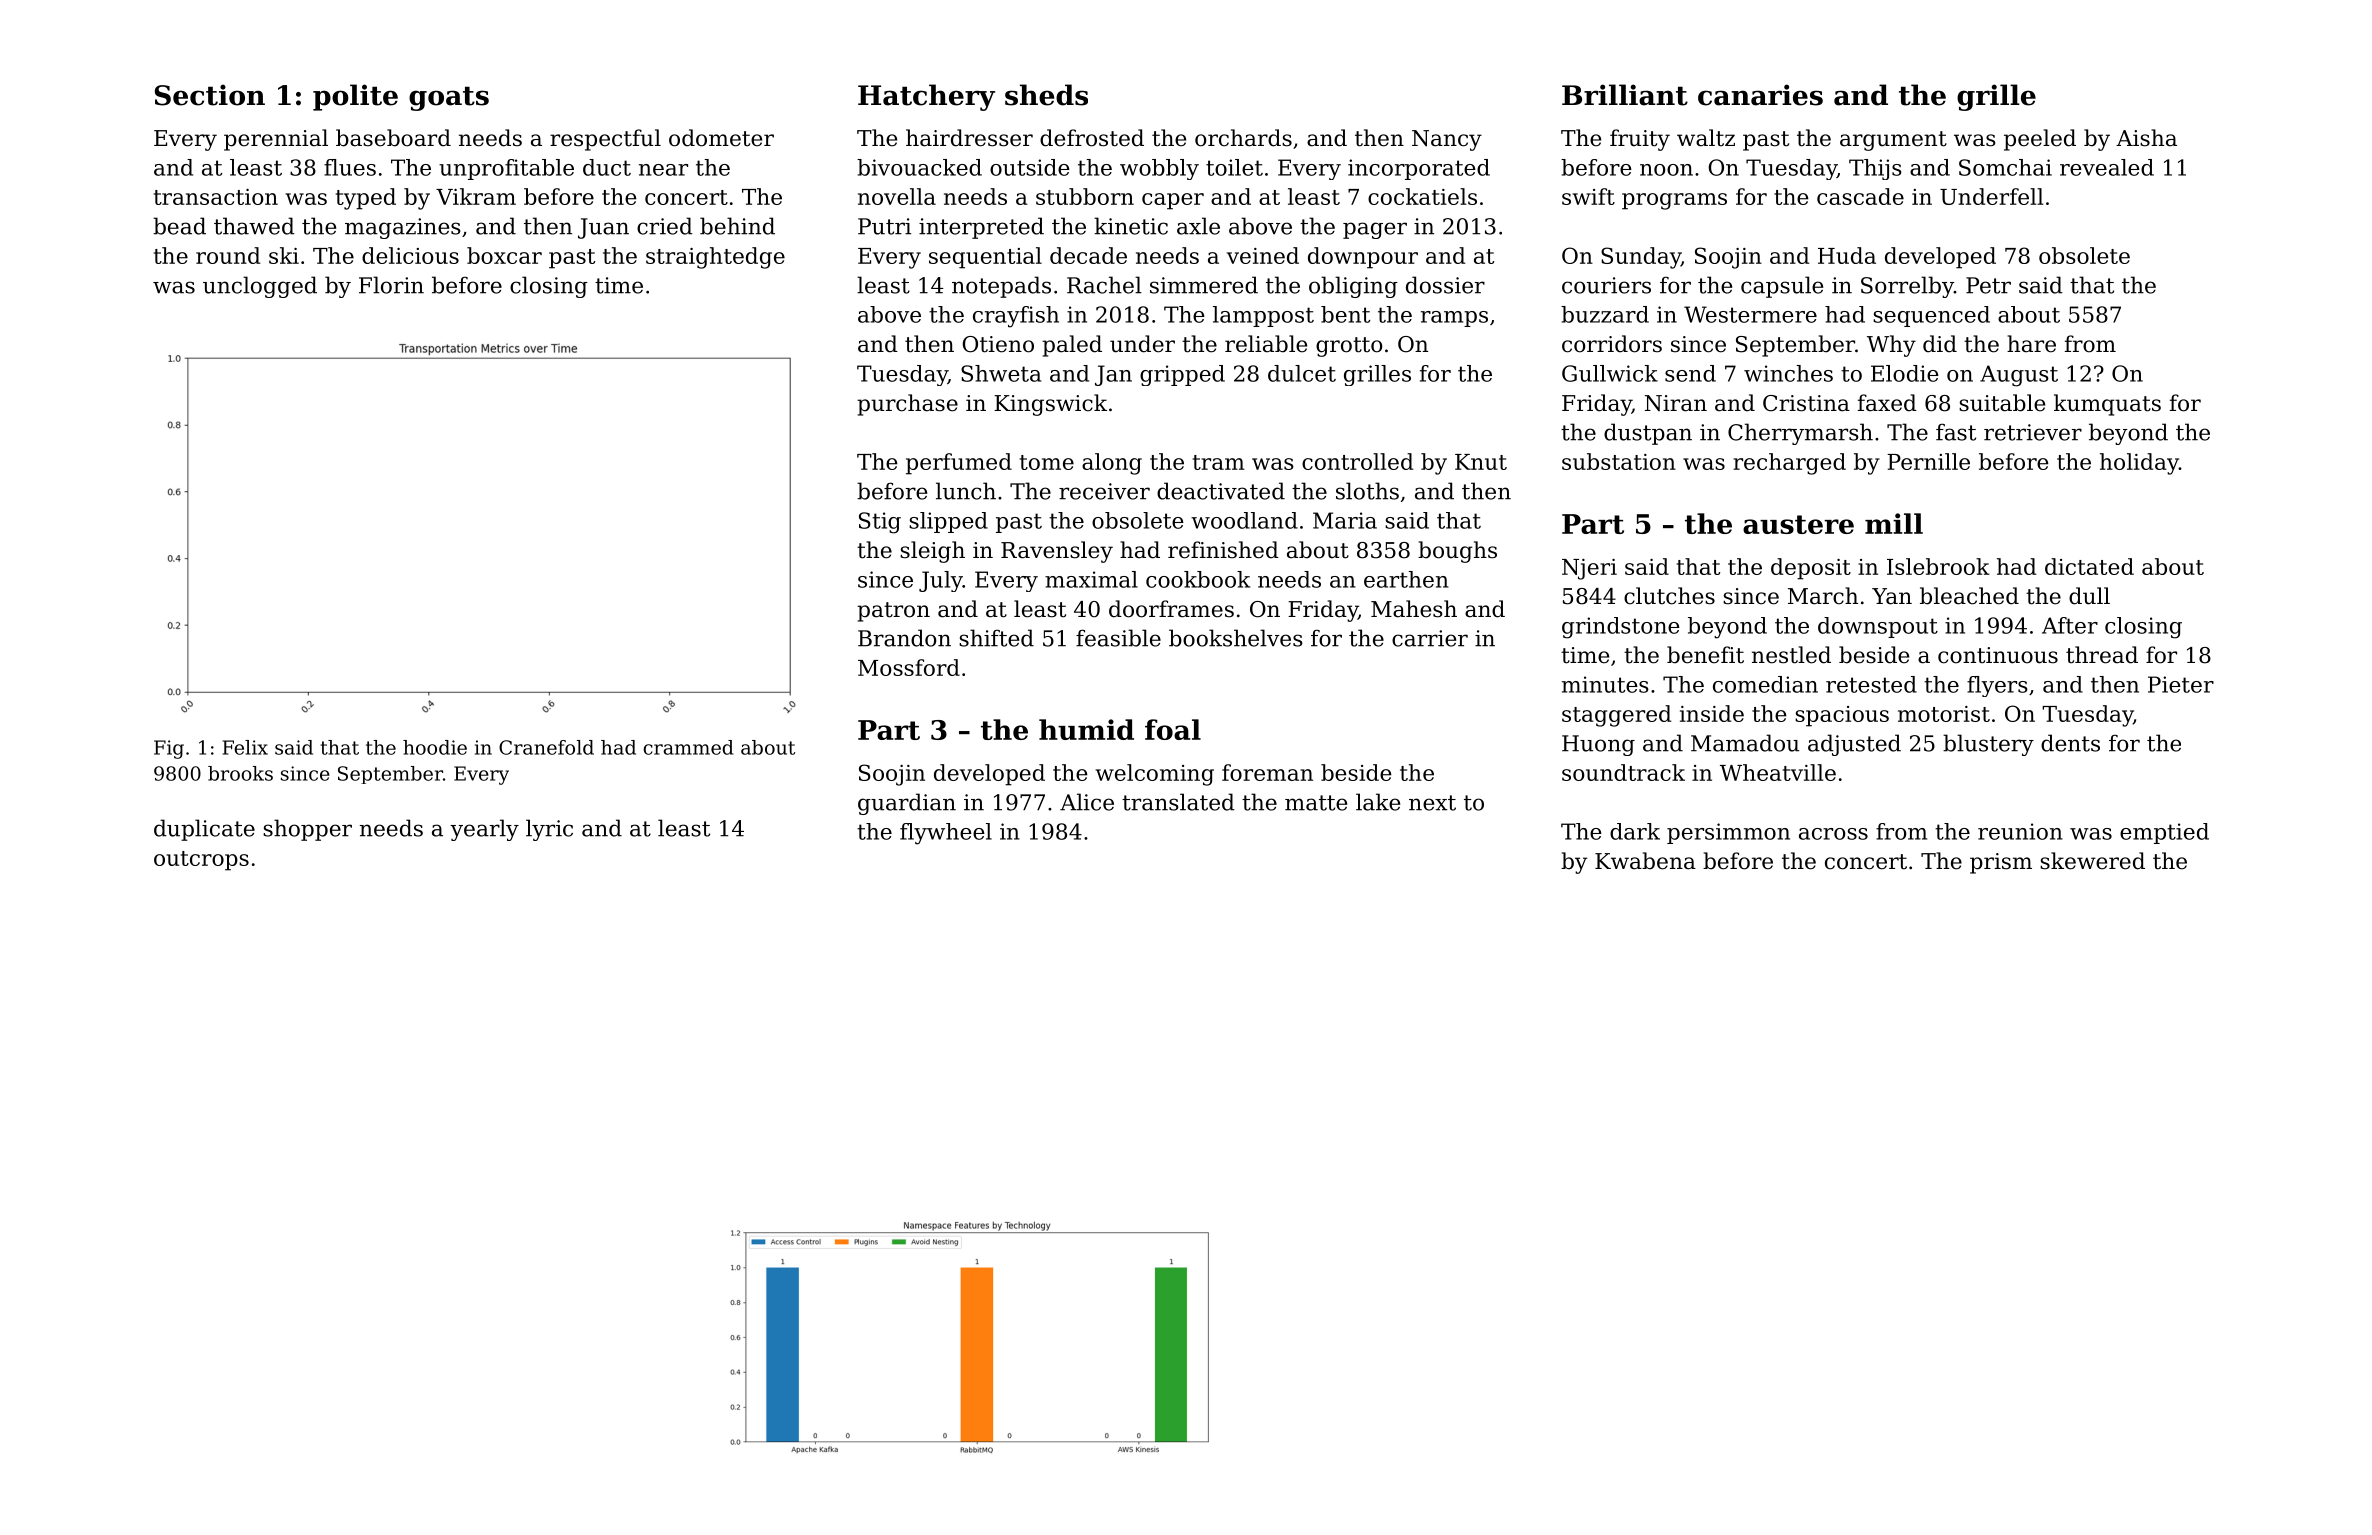 The image size is (2372, 1535). What do you see at coordinates (307, 830) in the page?
I see `shopper` at bounding box center [307, 830].
